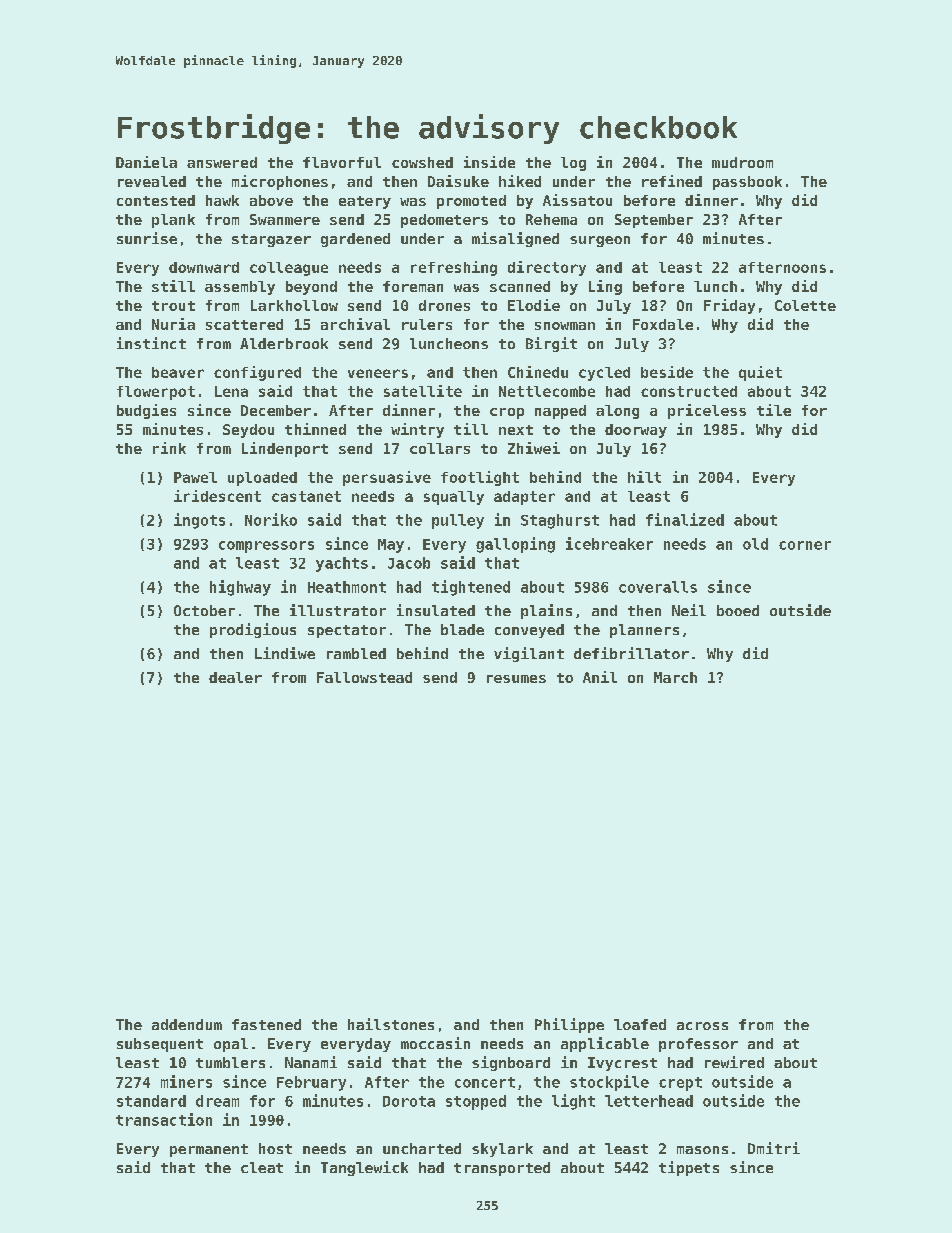  I want to click on beside, so click(667, 372).
